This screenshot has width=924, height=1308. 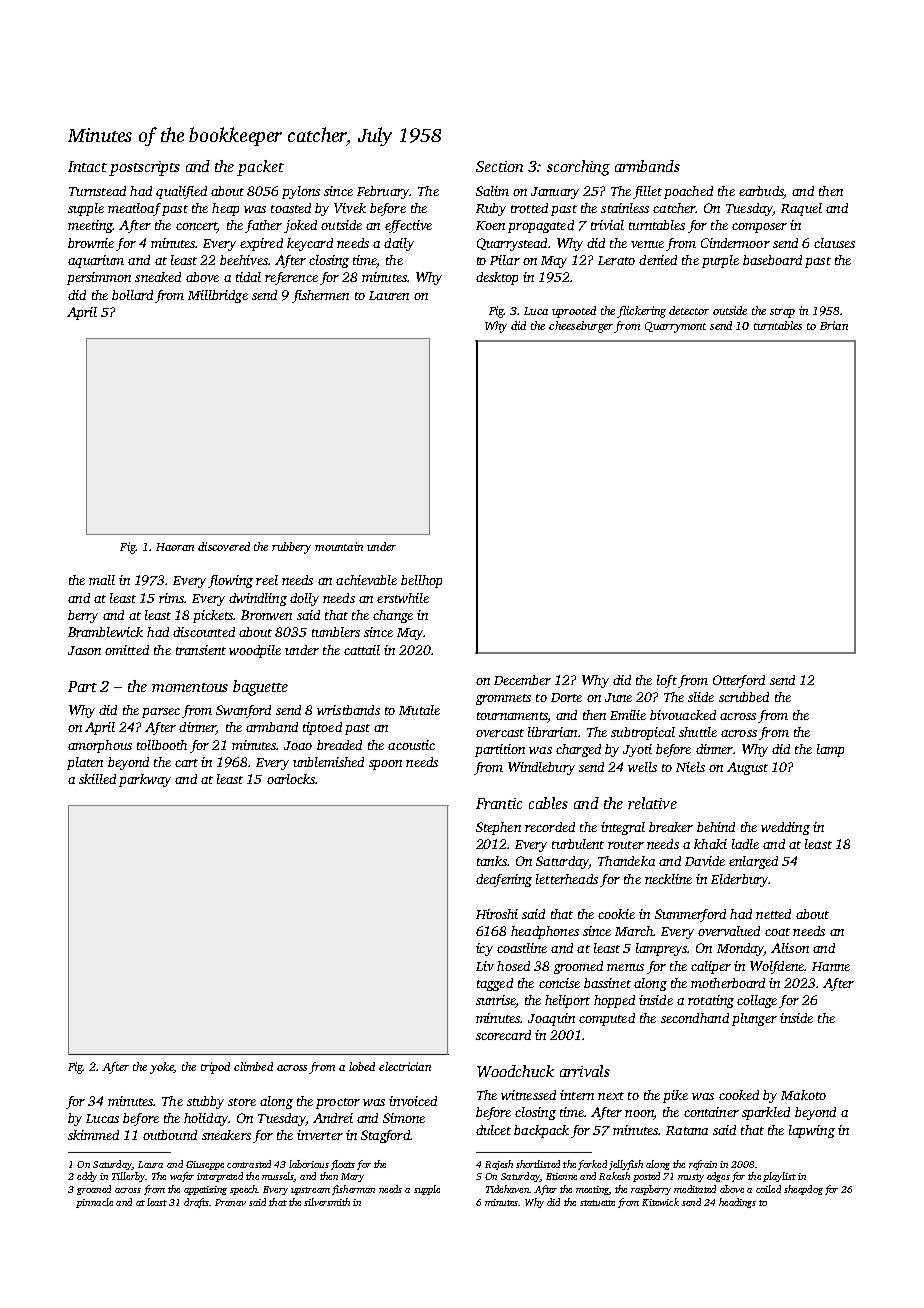 What do you see at coordinates (739, 681) in the screenshot?
I see `Otterford` at bounding box center [739, 681].
